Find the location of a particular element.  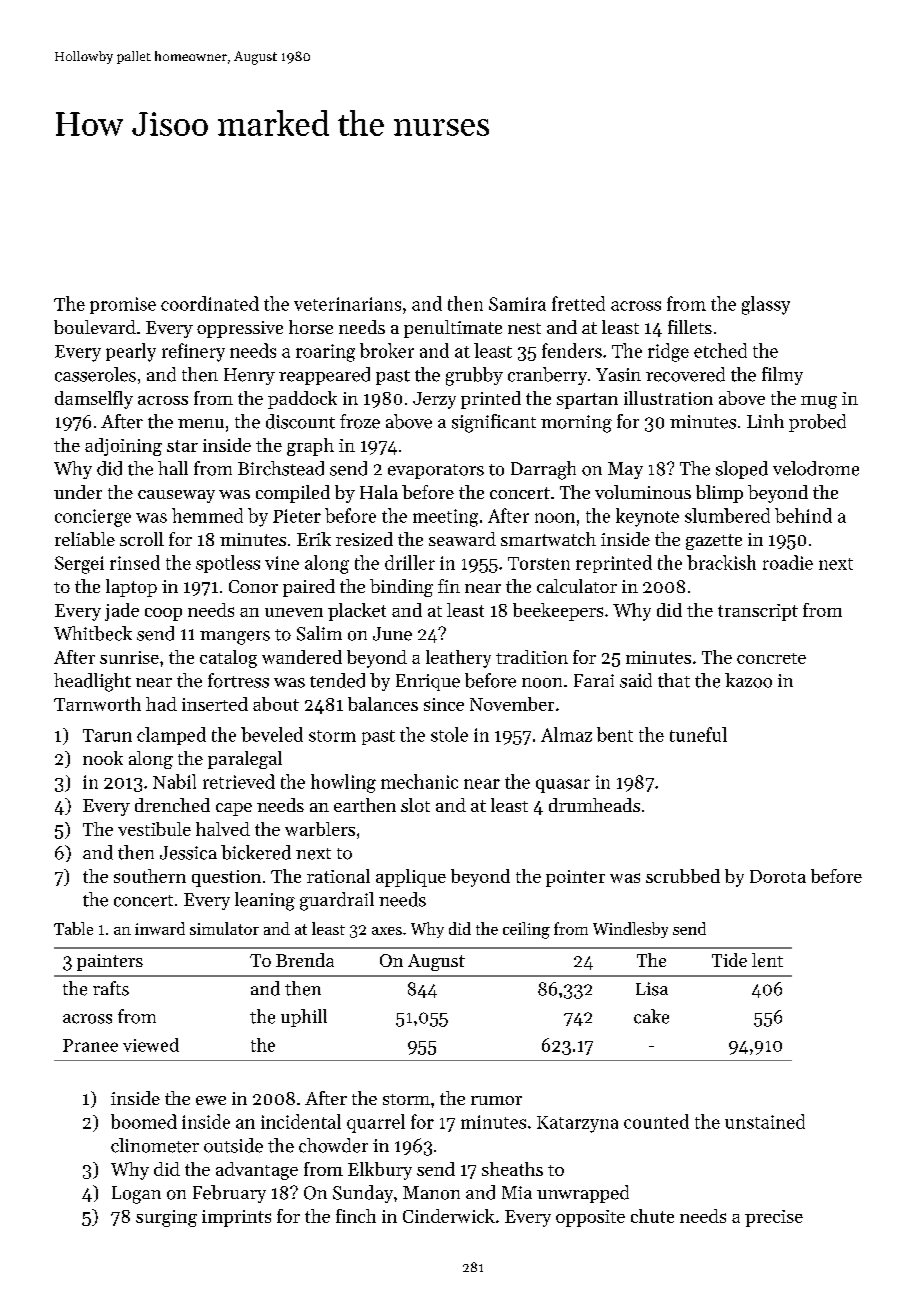

stole is located at coordinates (449, 734).
